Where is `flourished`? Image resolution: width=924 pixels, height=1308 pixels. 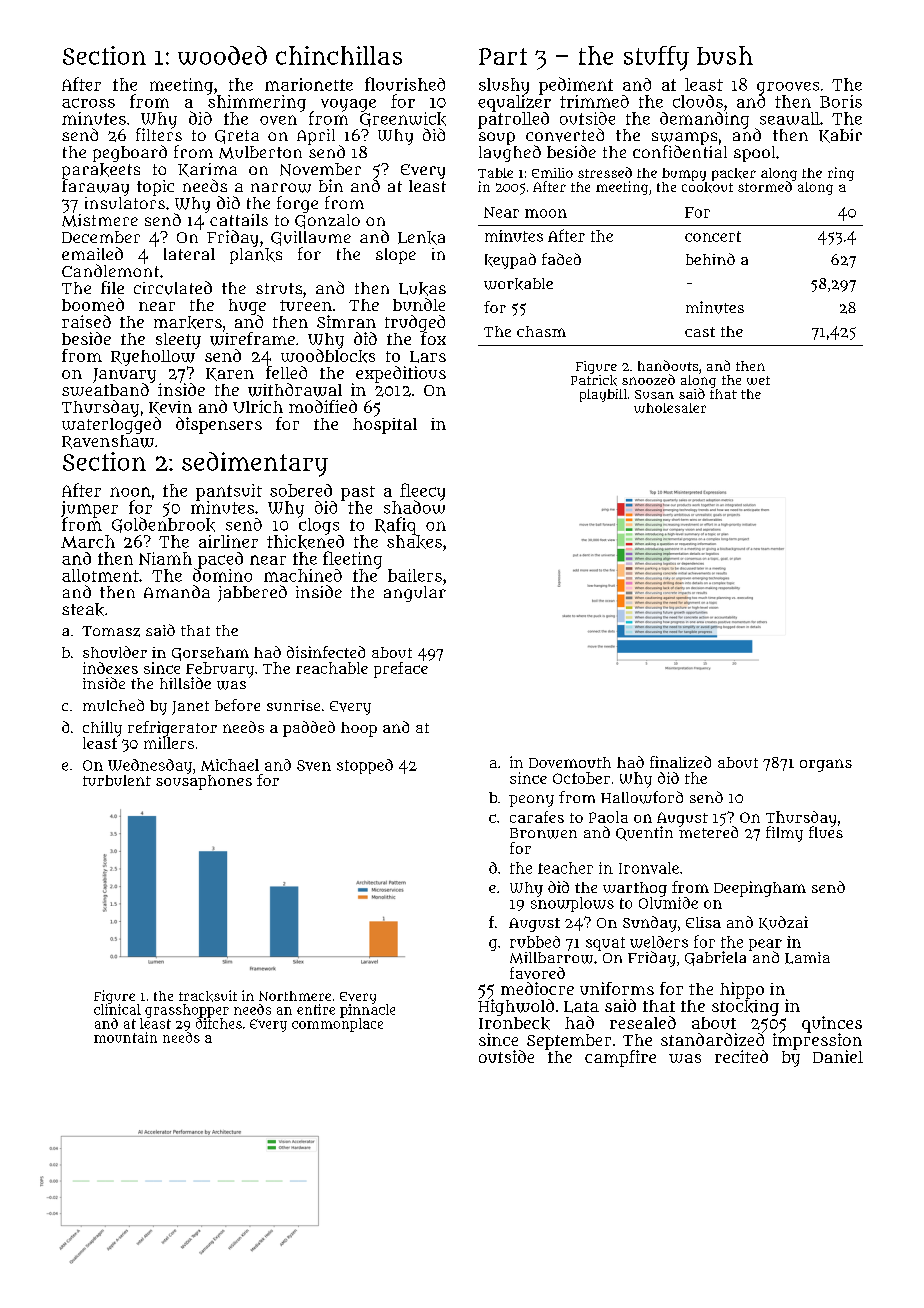
flourished is located at coordinates (405, 84).
